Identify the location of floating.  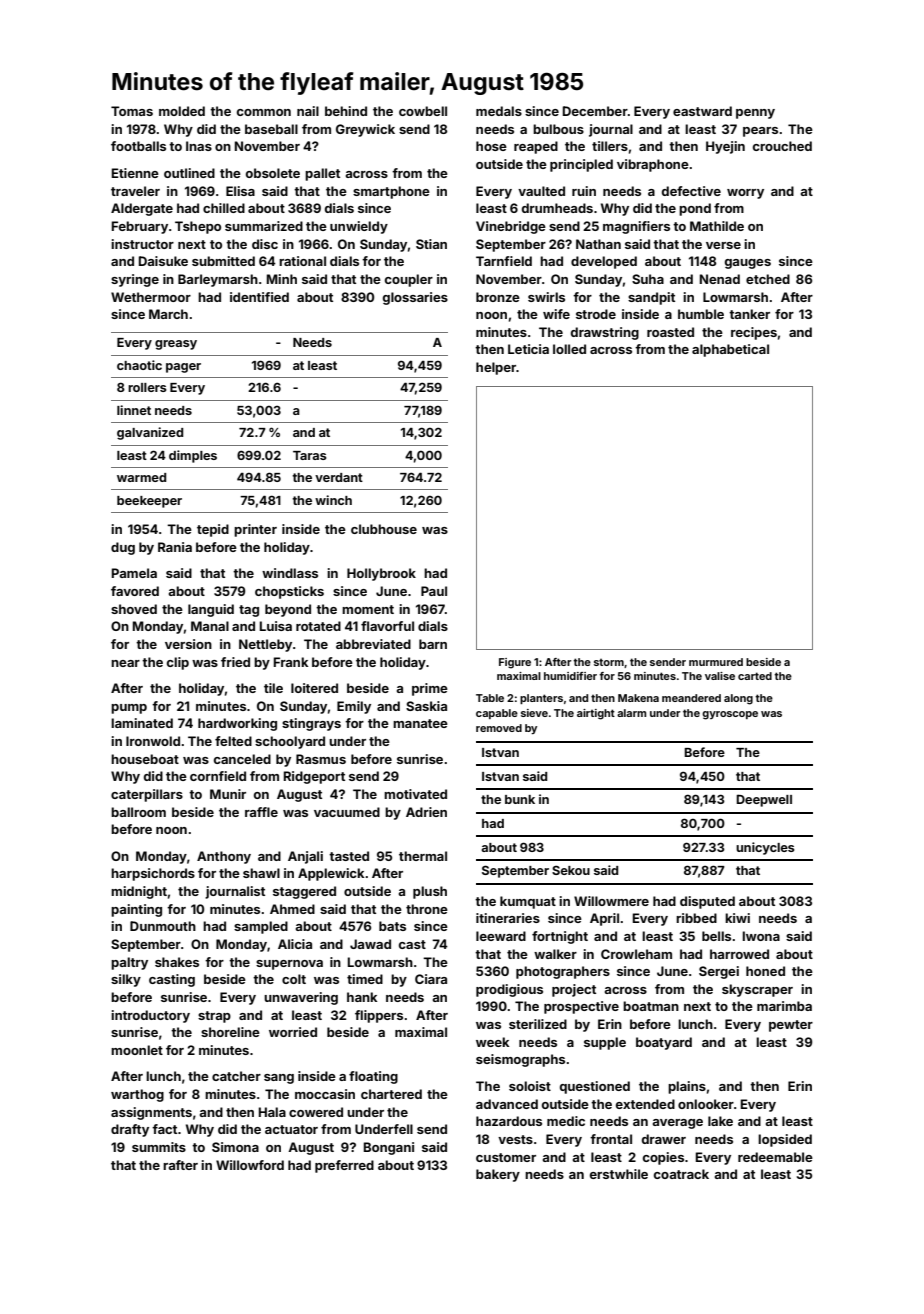
(373, 1077).
